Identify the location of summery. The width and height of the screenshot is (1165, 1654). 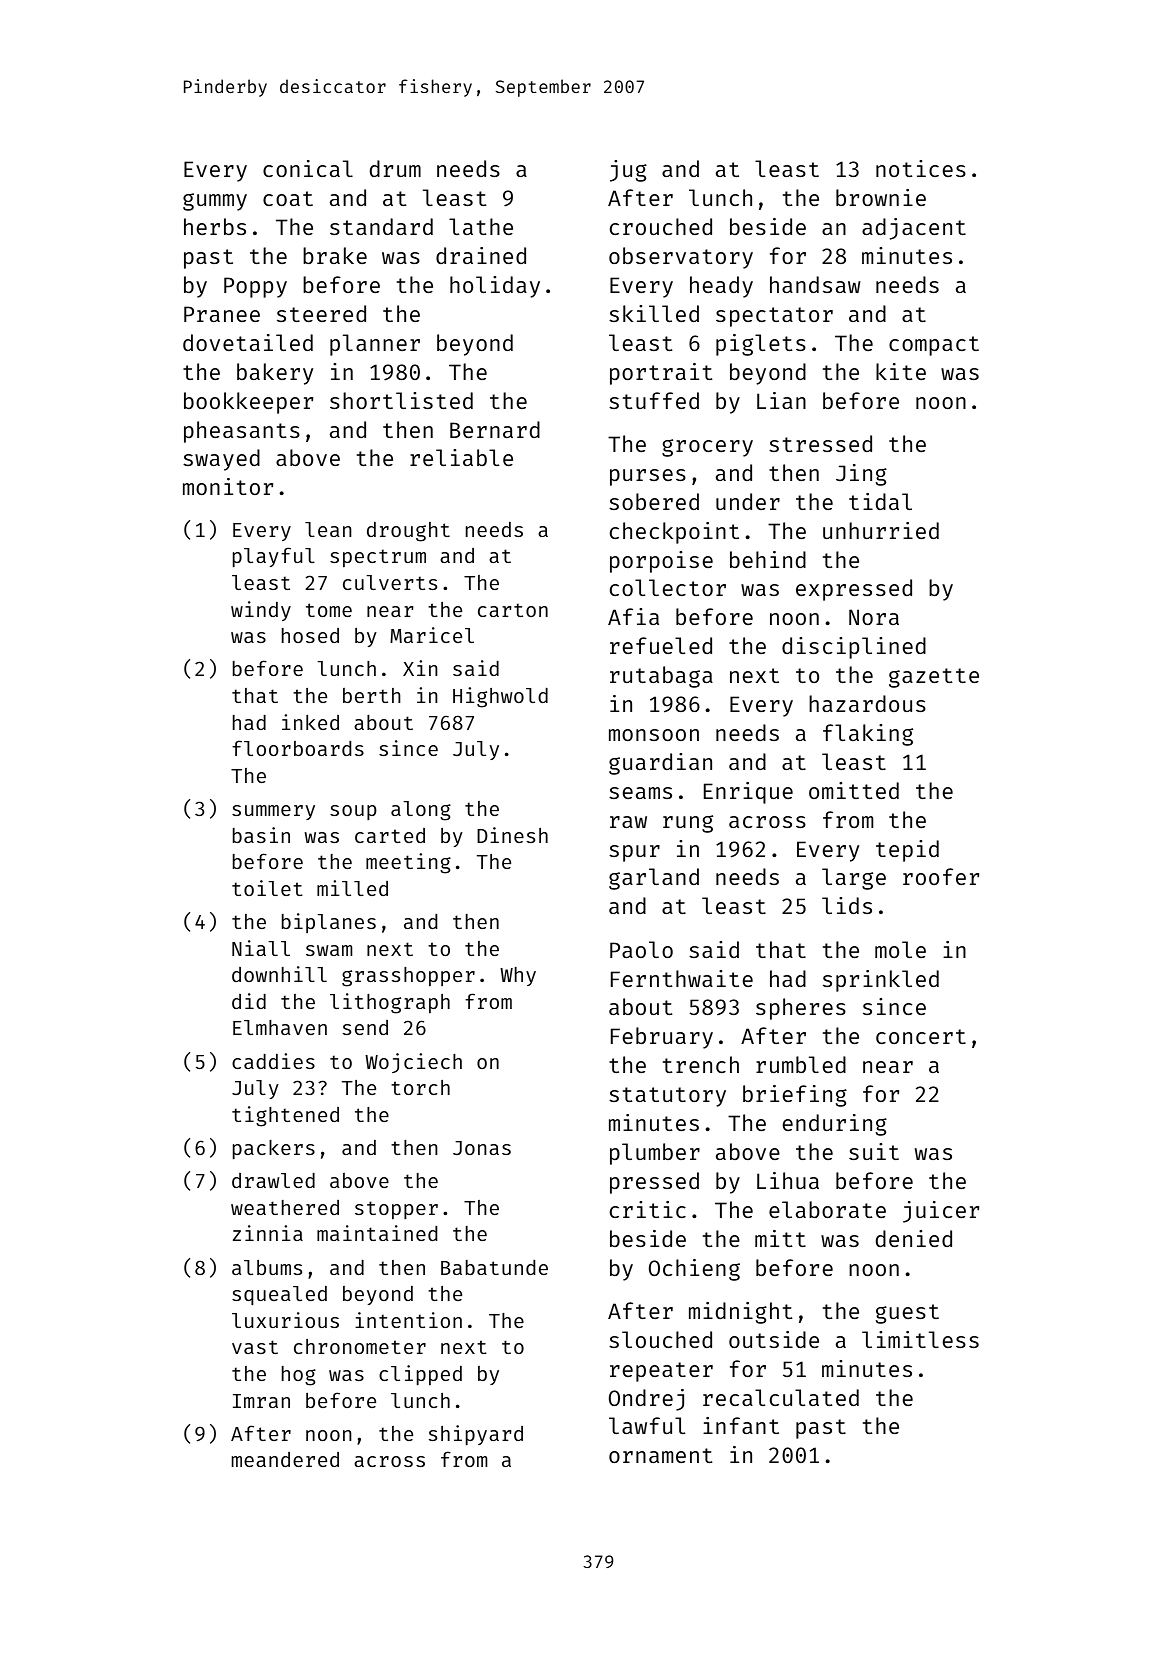
(273, 812).
